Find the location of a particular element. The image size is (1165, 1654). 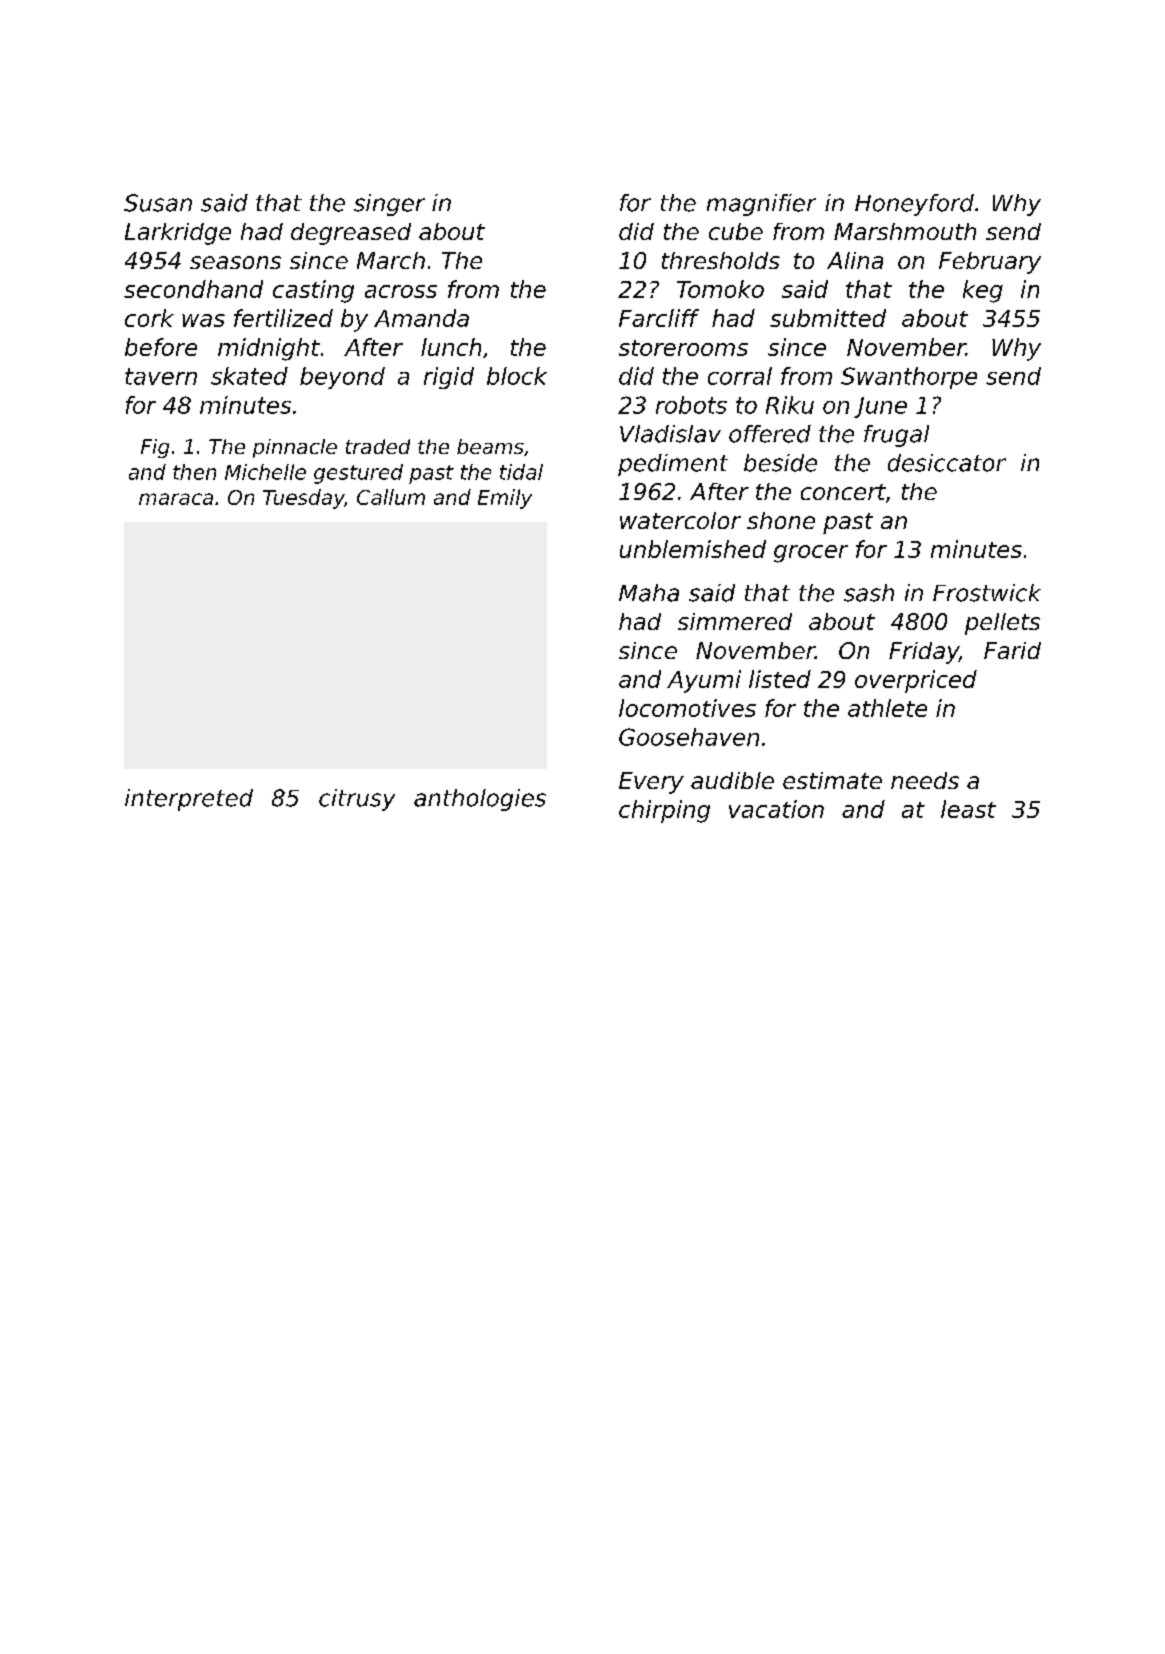

Swanthorpe is located at coordinates (909, 378).
